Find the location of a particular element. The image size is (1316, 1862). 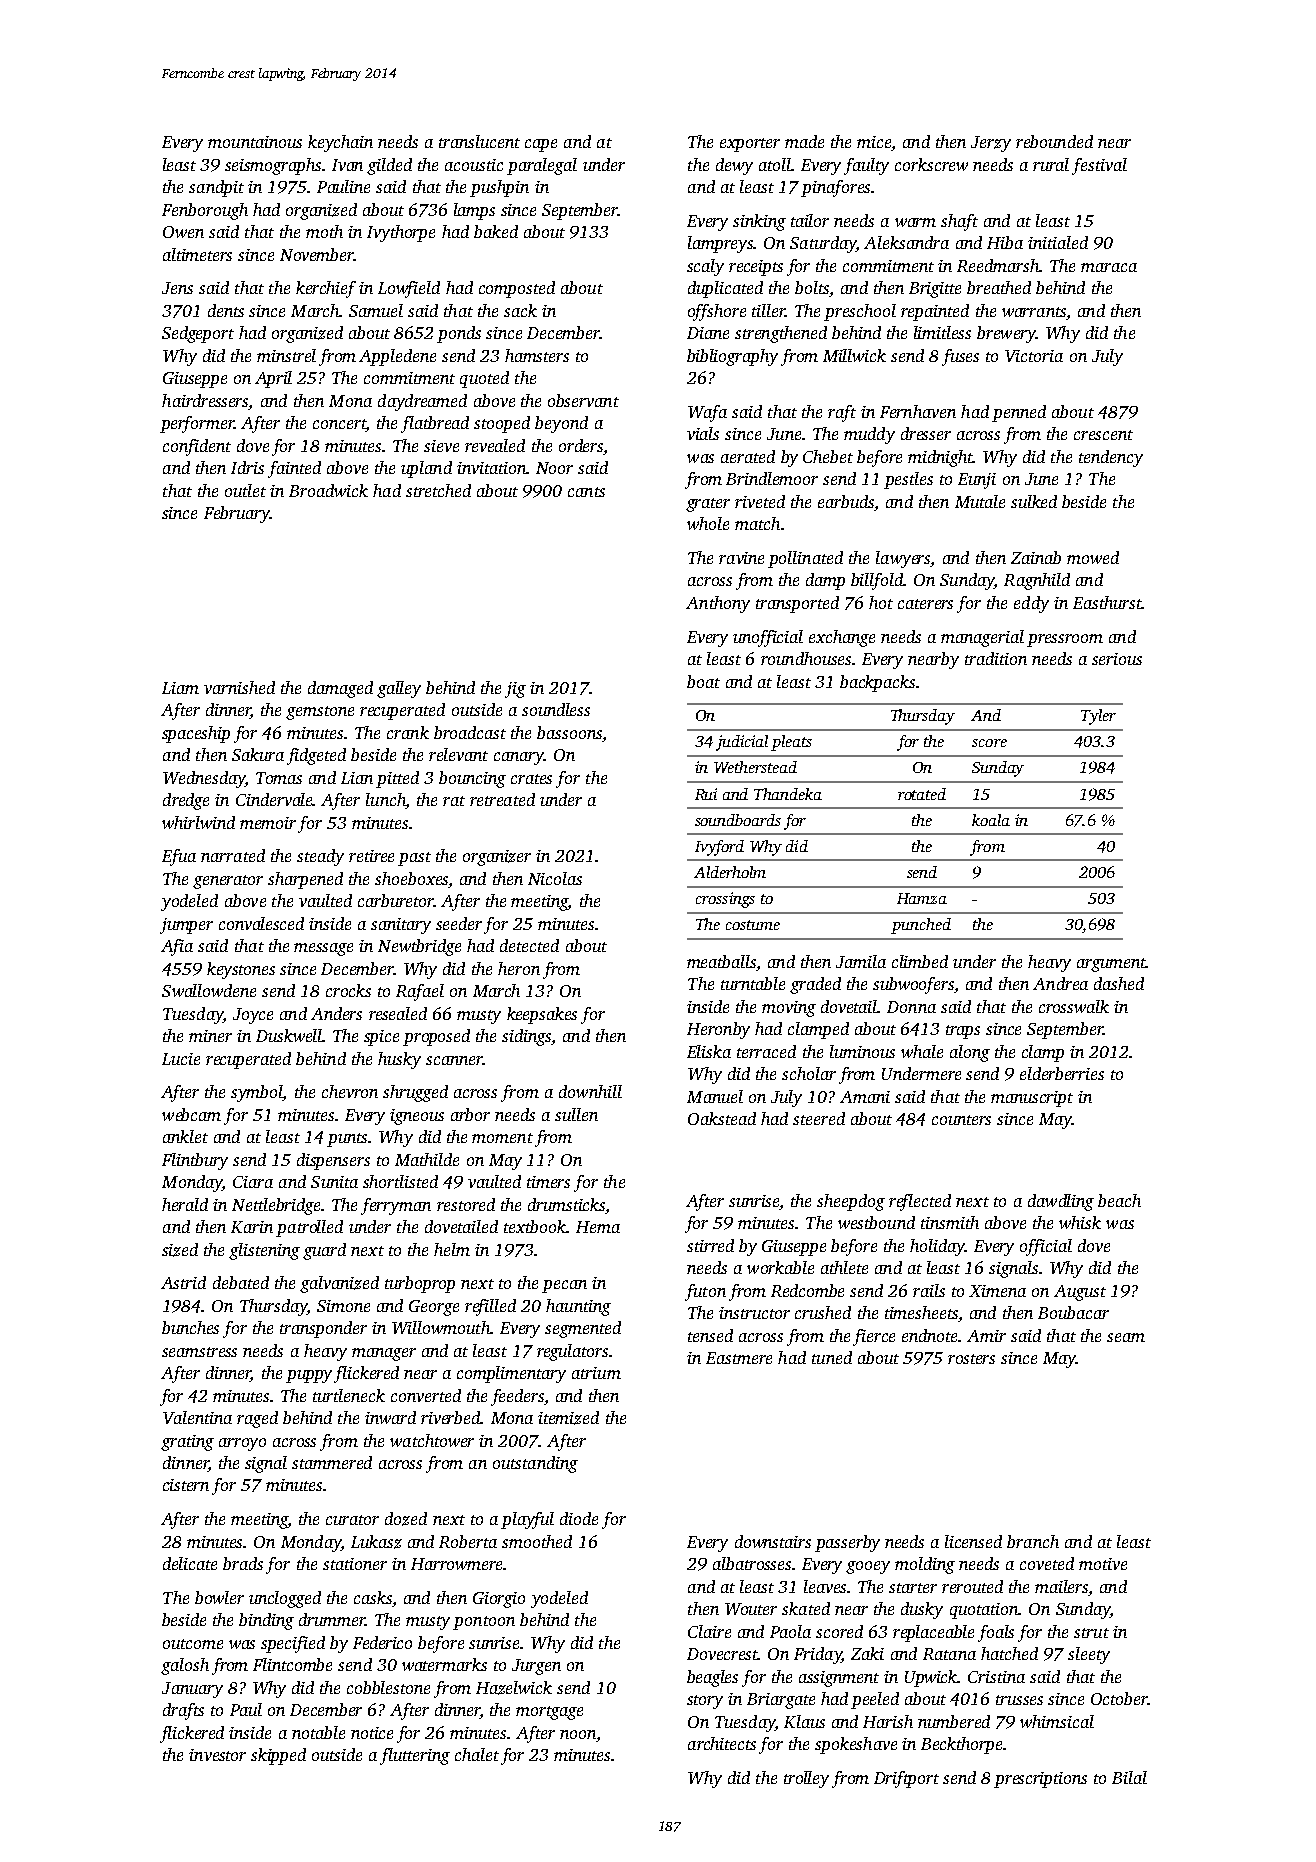

chalet is located at coordinates (477, 1754).
